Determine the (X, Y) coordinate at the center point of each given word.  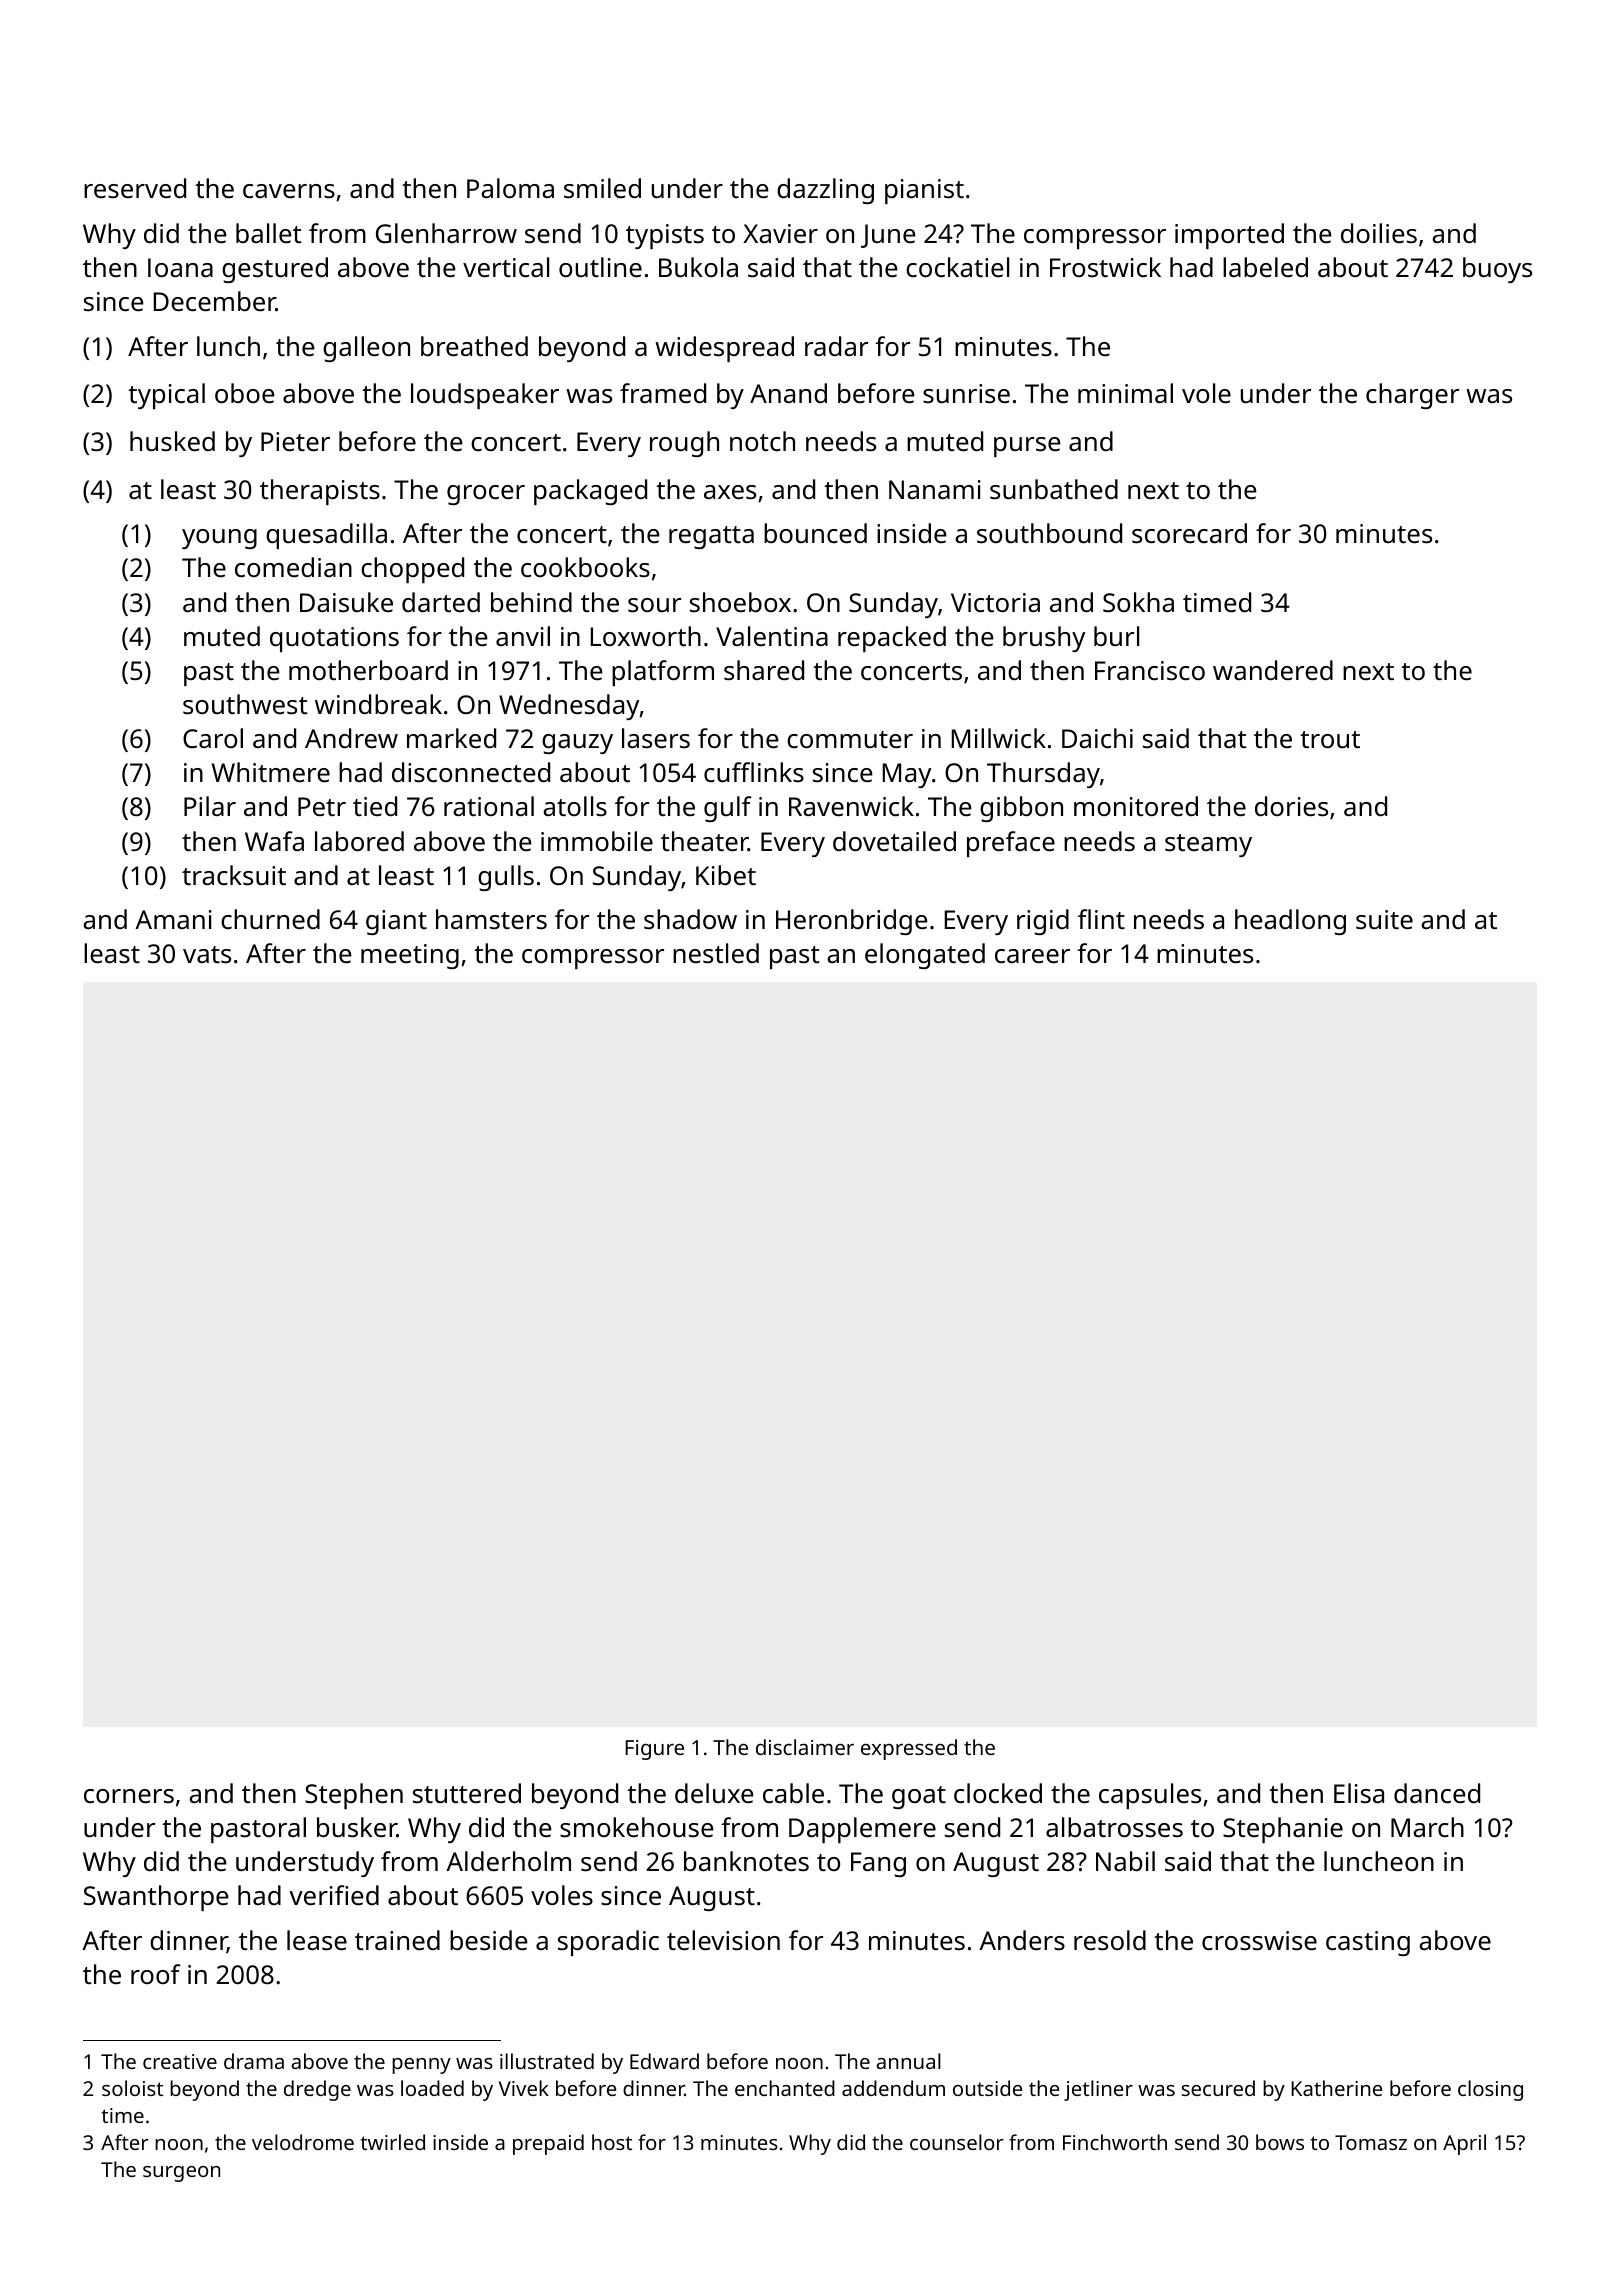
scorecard (1189, 533)
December (214, 301)
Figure (654, 1750)
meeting (410, 956)
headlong (1290, 922)
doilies (1379, 233)
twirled (393, 2142)
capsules (1150, 1796)
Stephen (354, 1796)
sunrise (966, 394)
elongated (925, 956)
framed (663, 393)
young (219, 539)
